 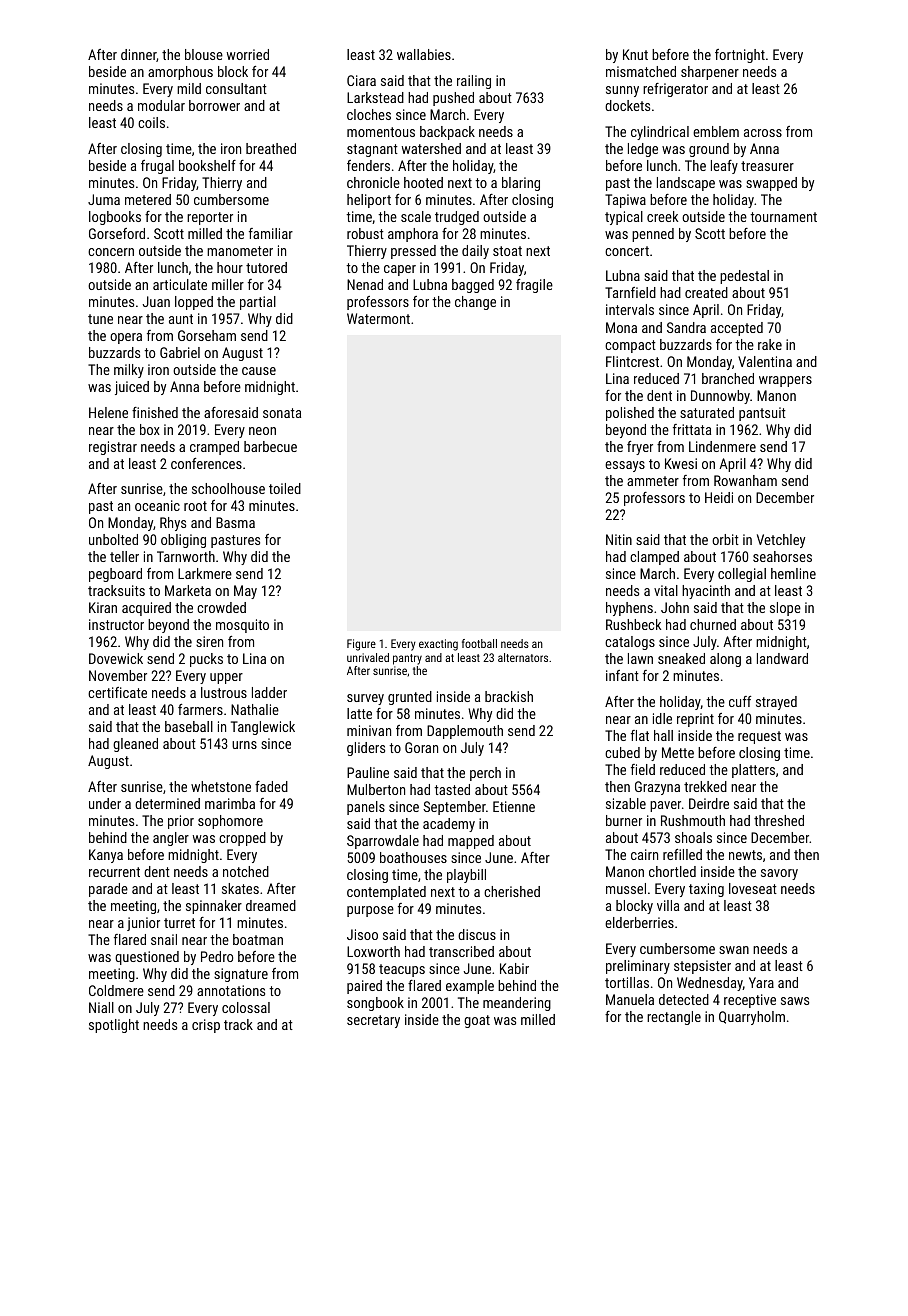 What do you see at coordinates (285, 488) in the screenshot?
I see `toiled` at bounding box center [285, 488].
